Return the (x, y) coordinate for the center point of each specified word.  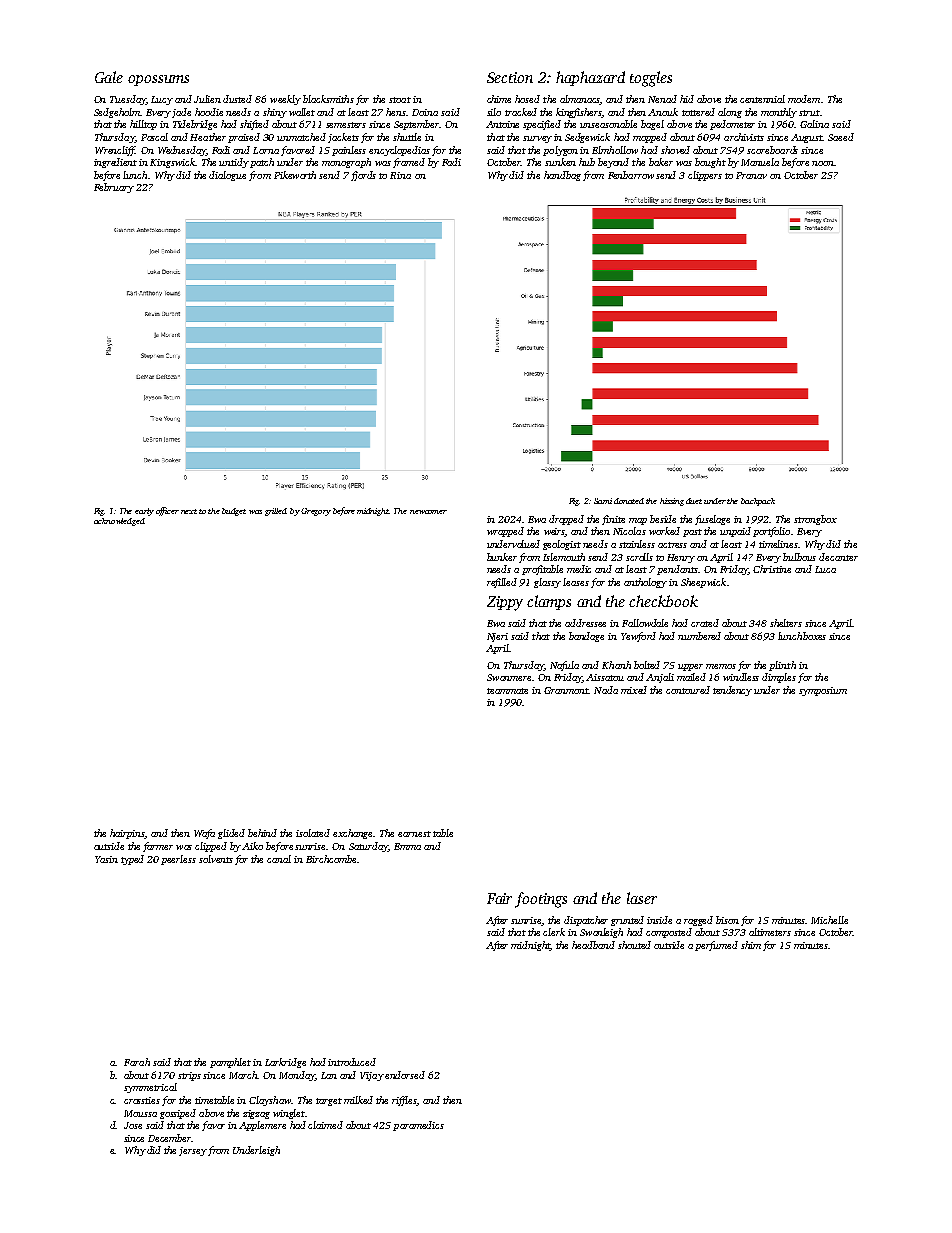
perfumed (716, 946)
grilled (276, 512)
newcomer (428, 512)
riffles (404, 1101)
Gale (109, 77)
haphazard (590, 78)
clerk (554, 932)
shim (751, 945)
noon (823, 163)
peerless (178, 860)
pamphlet (230, 1063)
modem (804, 99)
